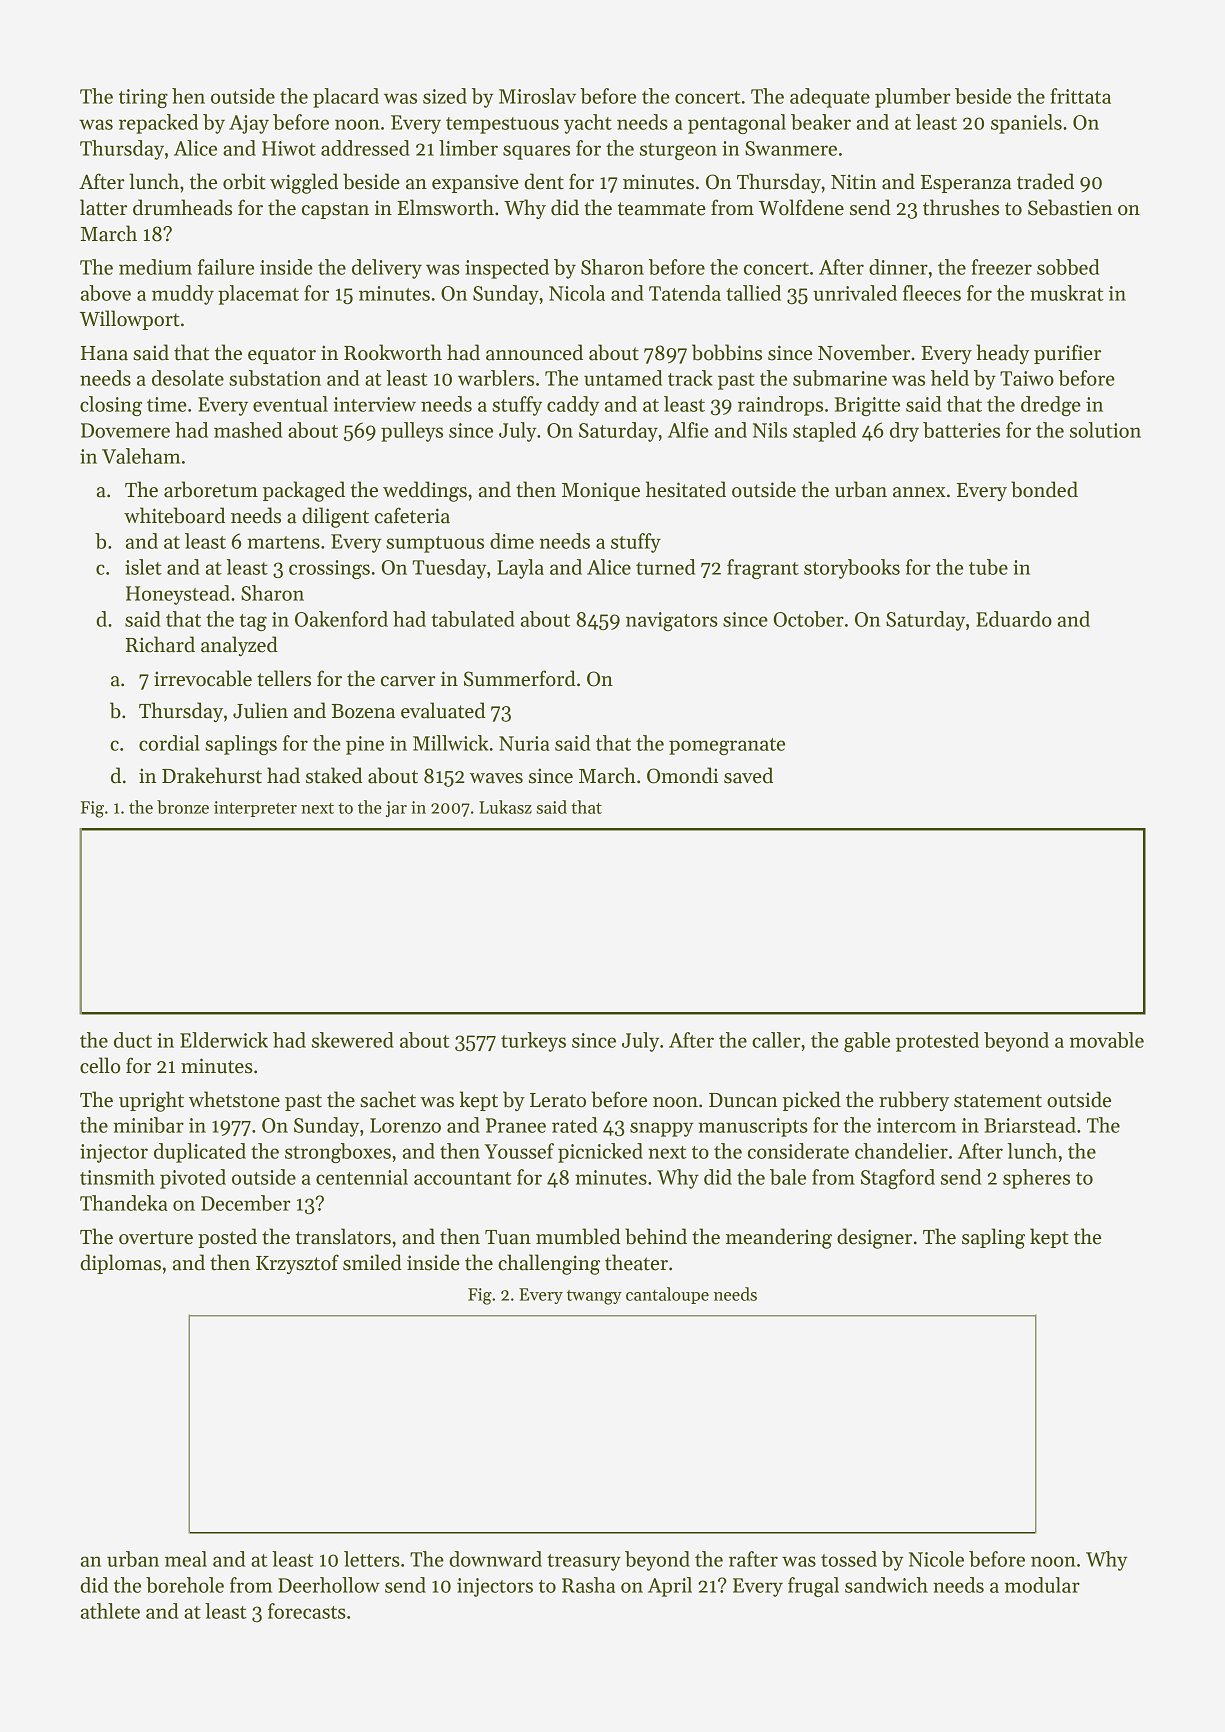  What do you see at coordinates (183, 807) in the screenshot?
I see `bronze` at bounding box center [183, 807].
